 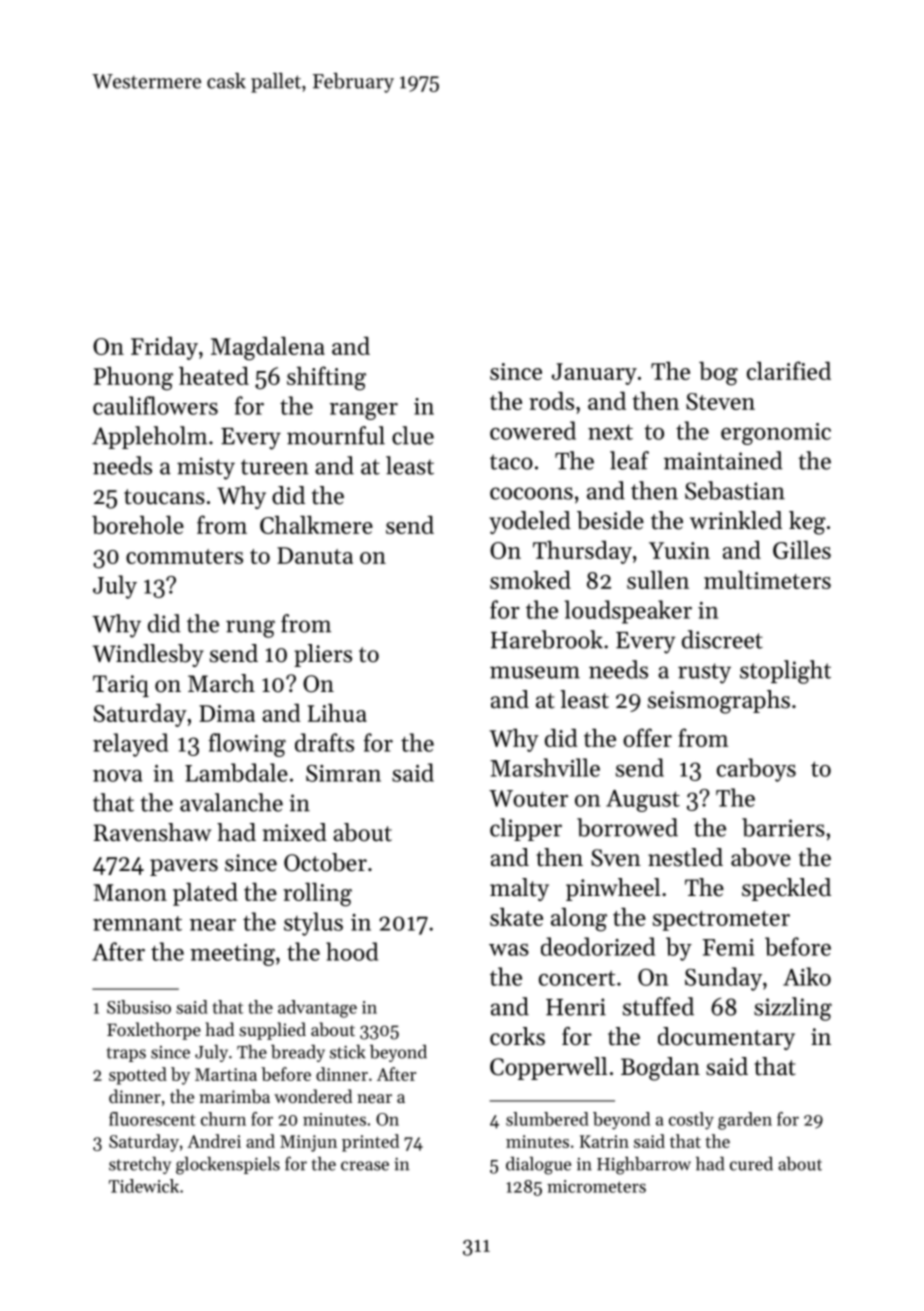 What do you see at coordinates (530, 522) in the page?
I see `yodeled` at bounding box center [530, 522].
